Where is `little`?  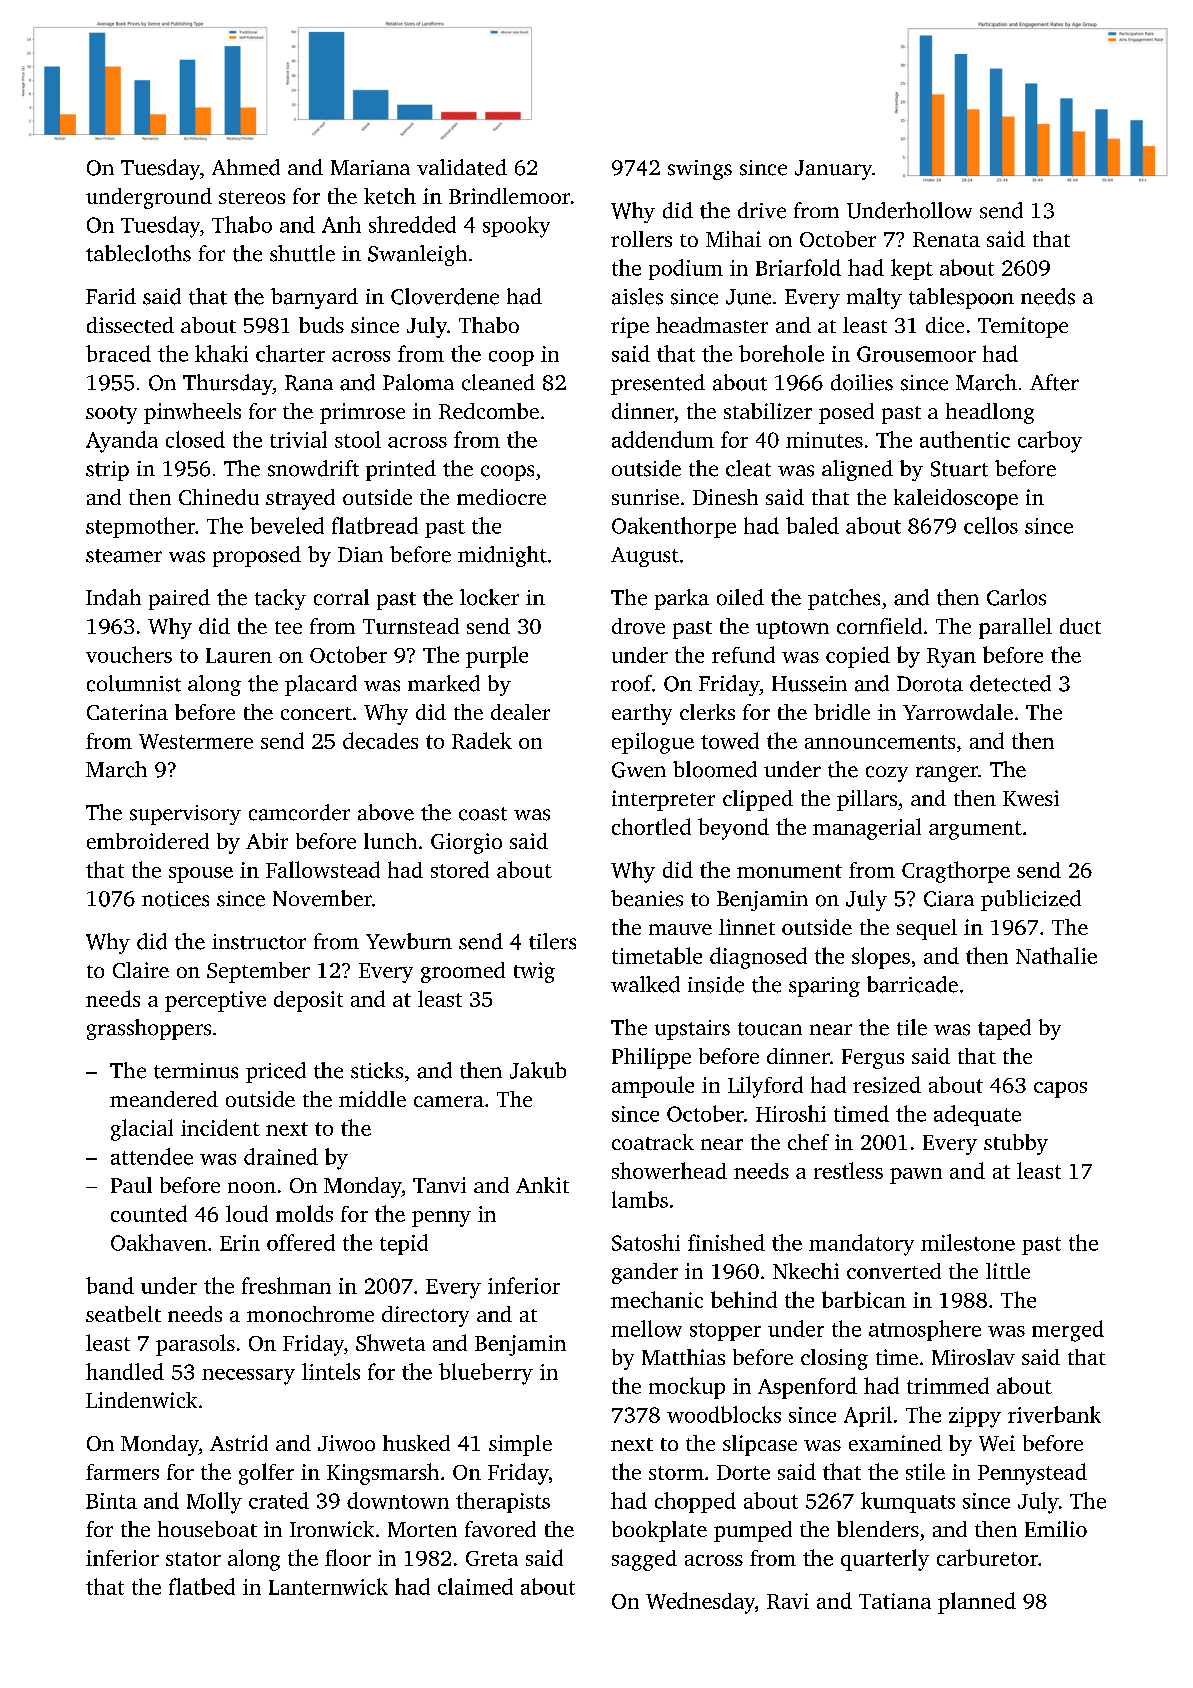 little is located at coordinates (1008, 1271).
